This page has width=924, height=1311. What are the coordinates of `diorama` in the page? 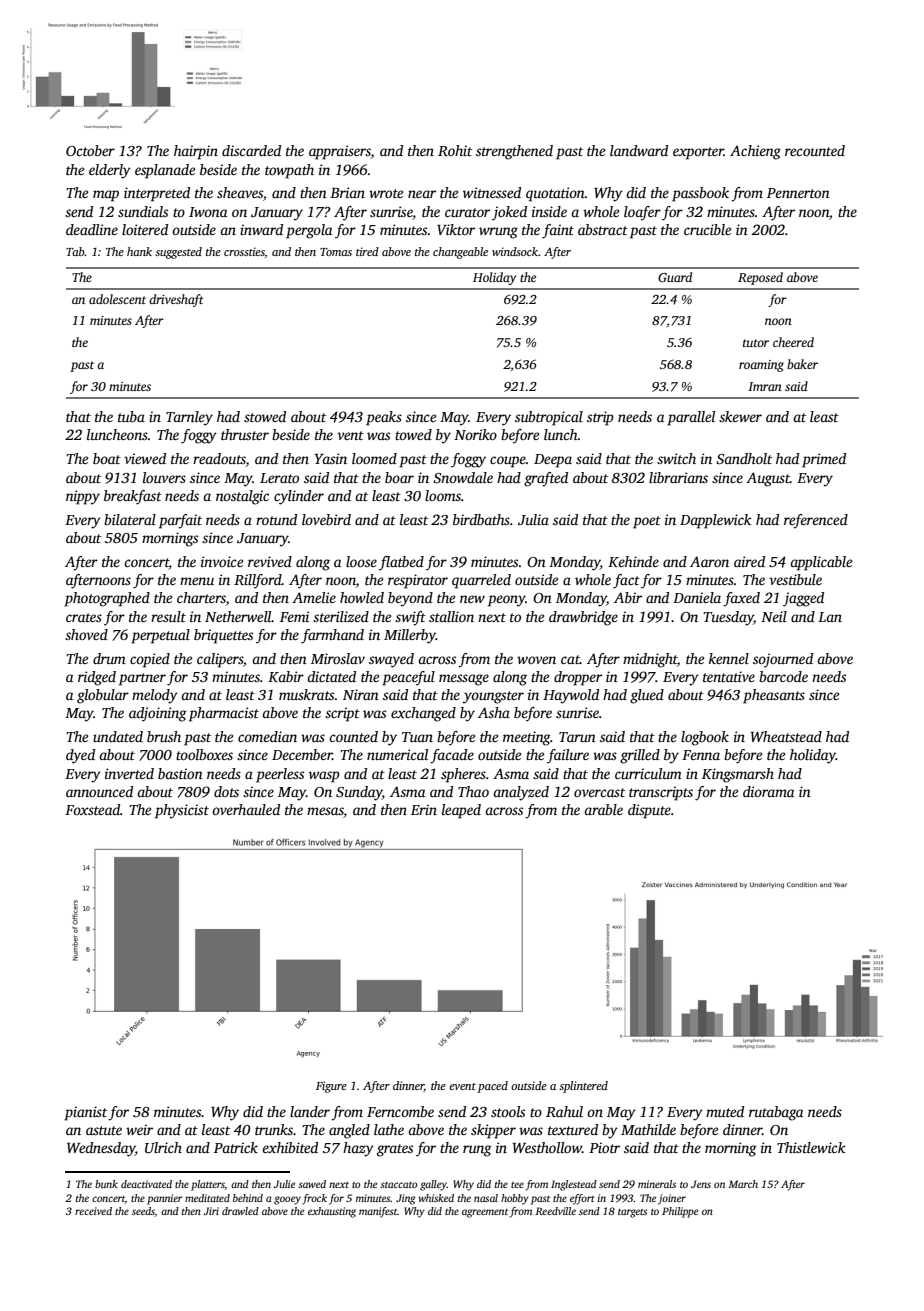 It's located at (768, 791).
